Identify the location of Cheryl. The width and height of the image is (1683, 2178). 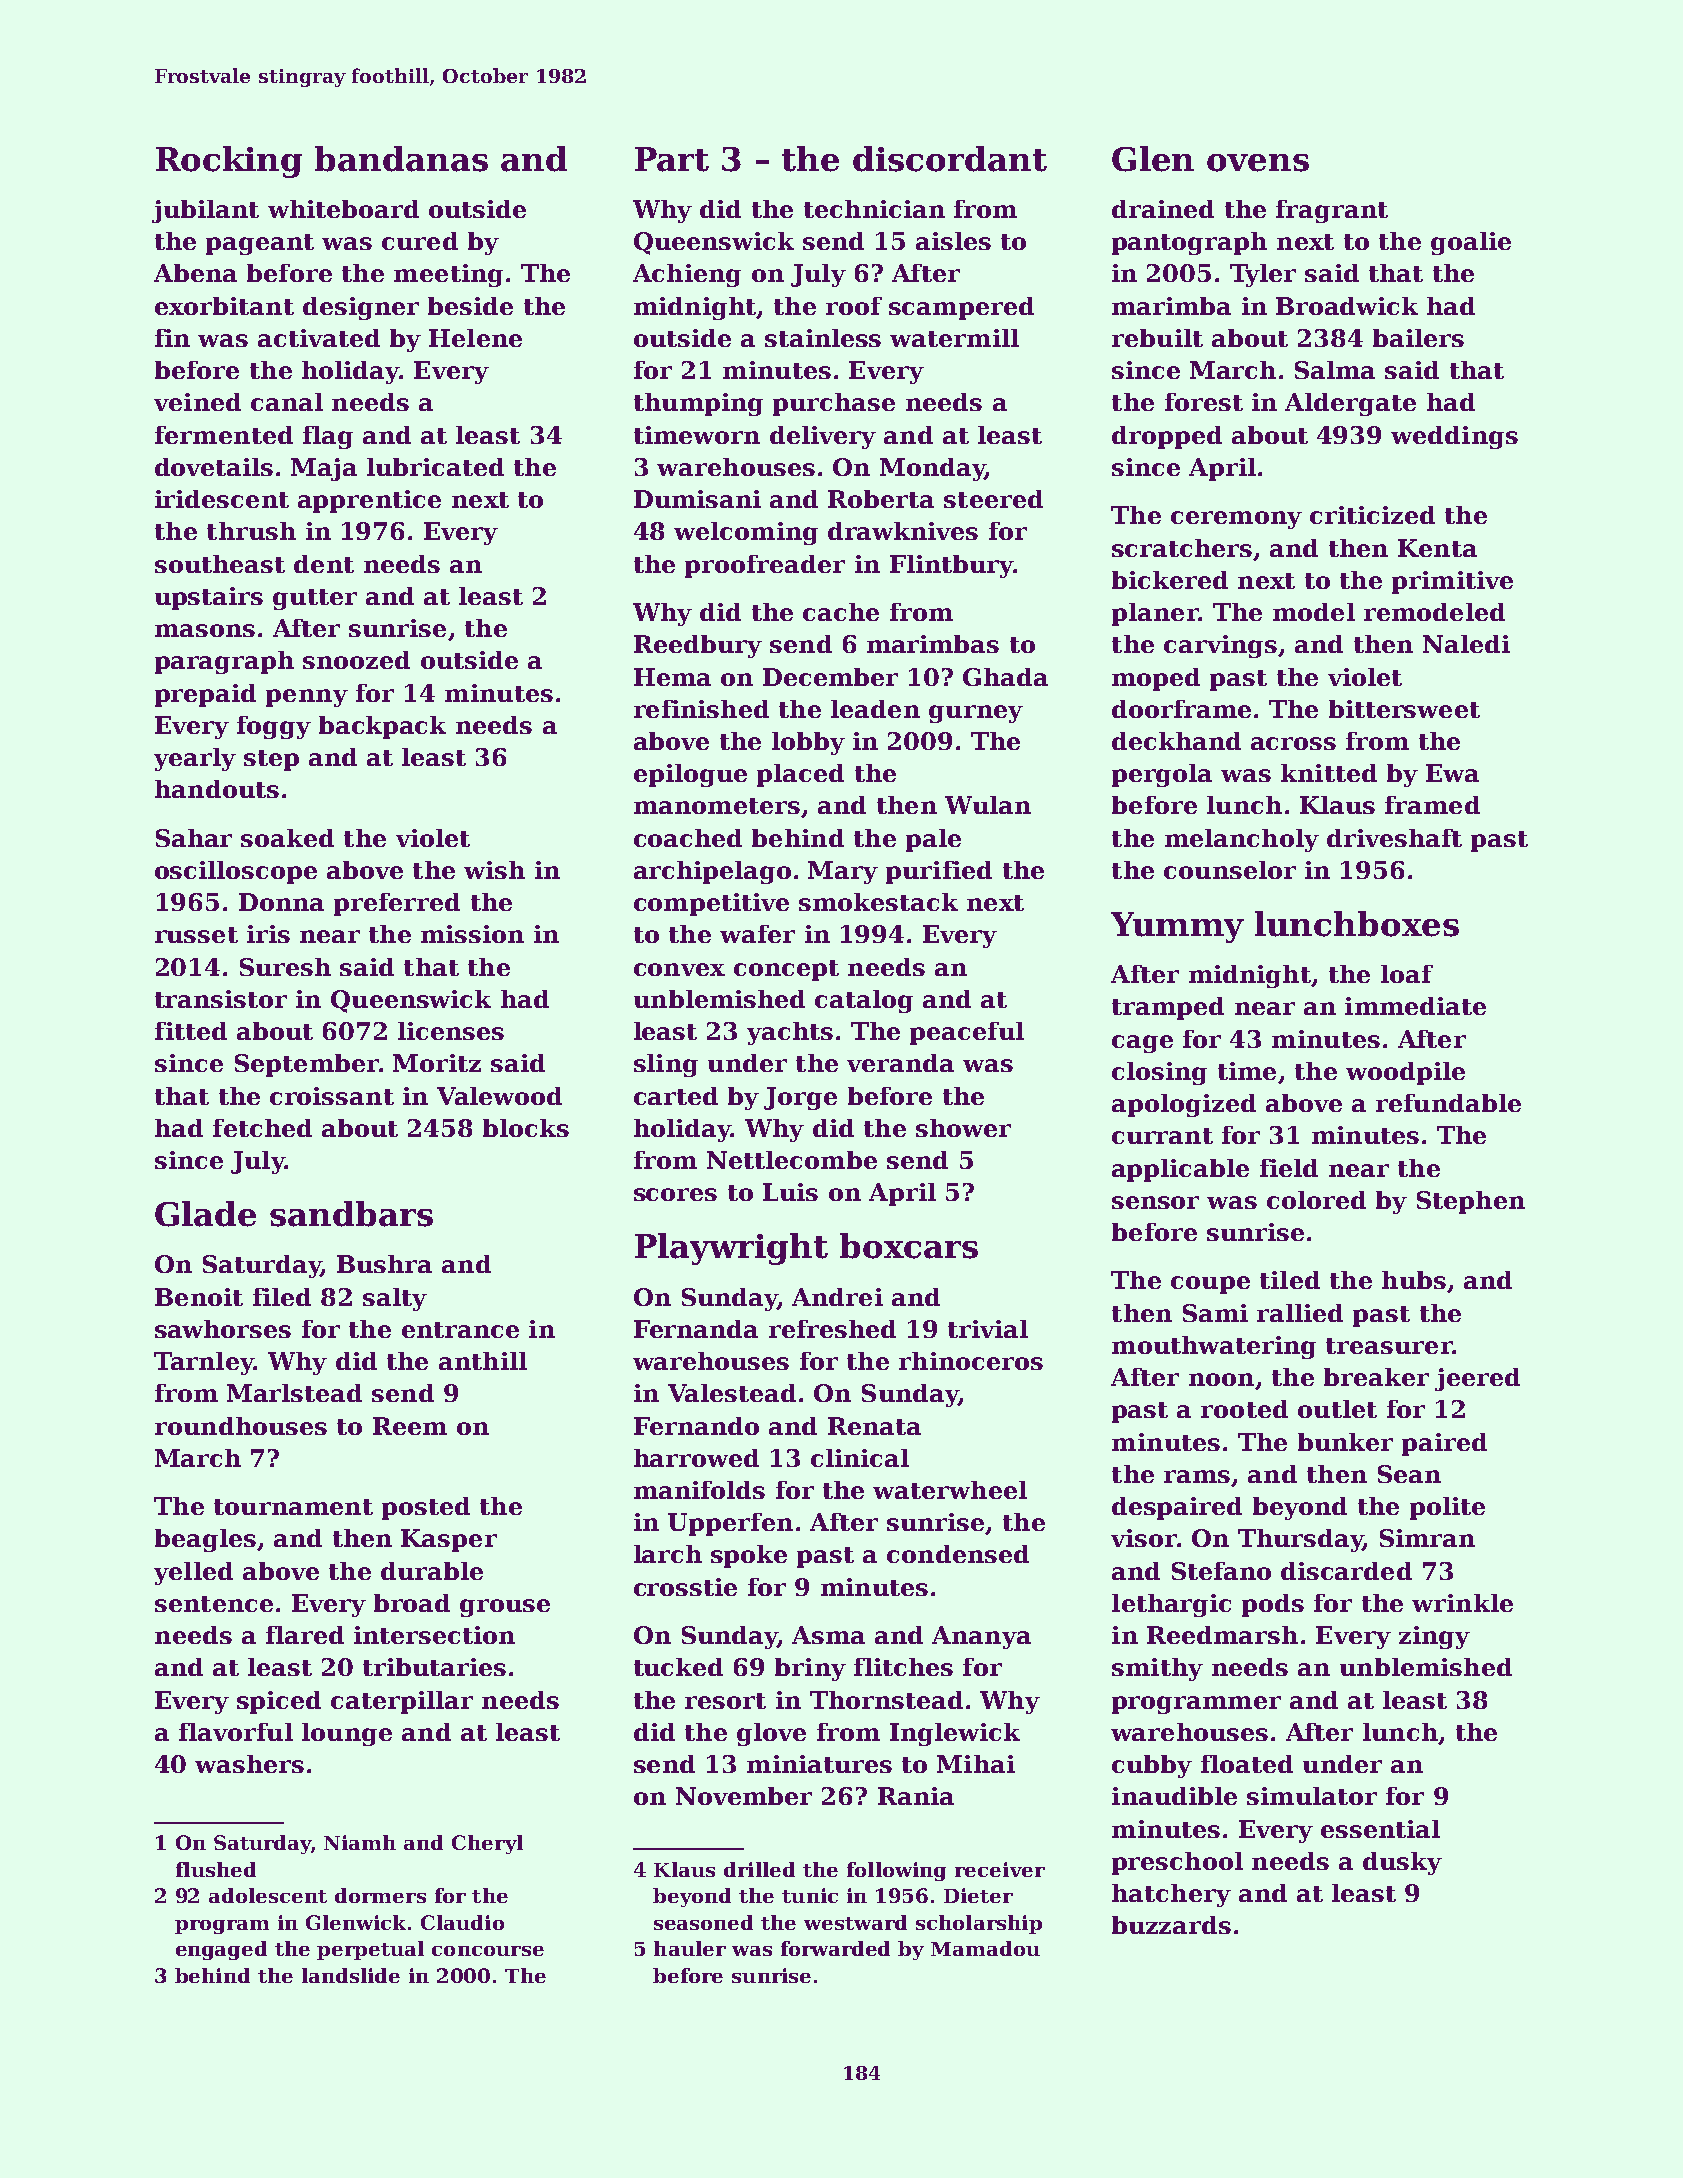
(487, 1844).
